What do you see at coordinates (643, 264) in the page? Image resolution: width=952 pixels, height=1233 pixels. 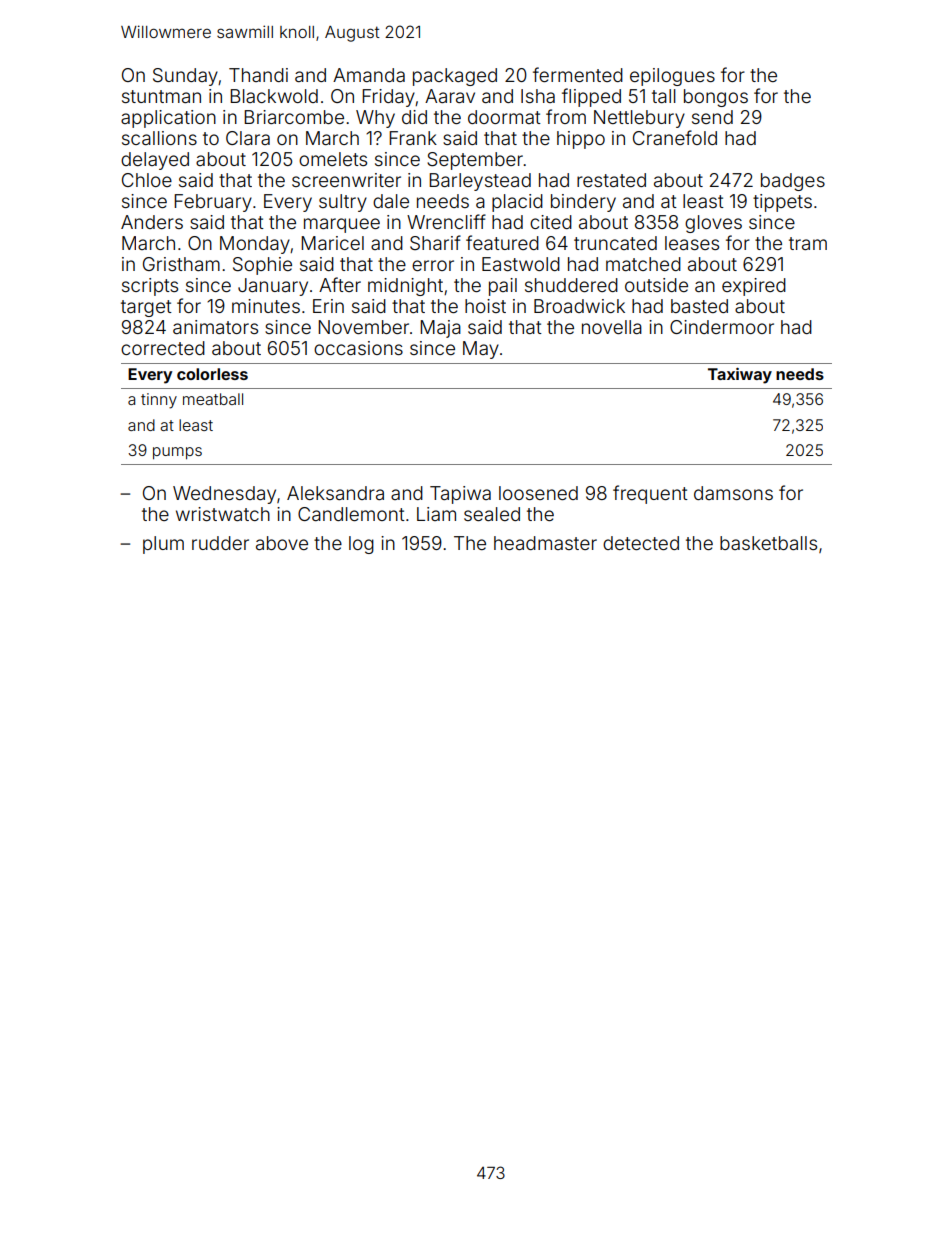 I see `matched` at bounding box center [643, 264].
